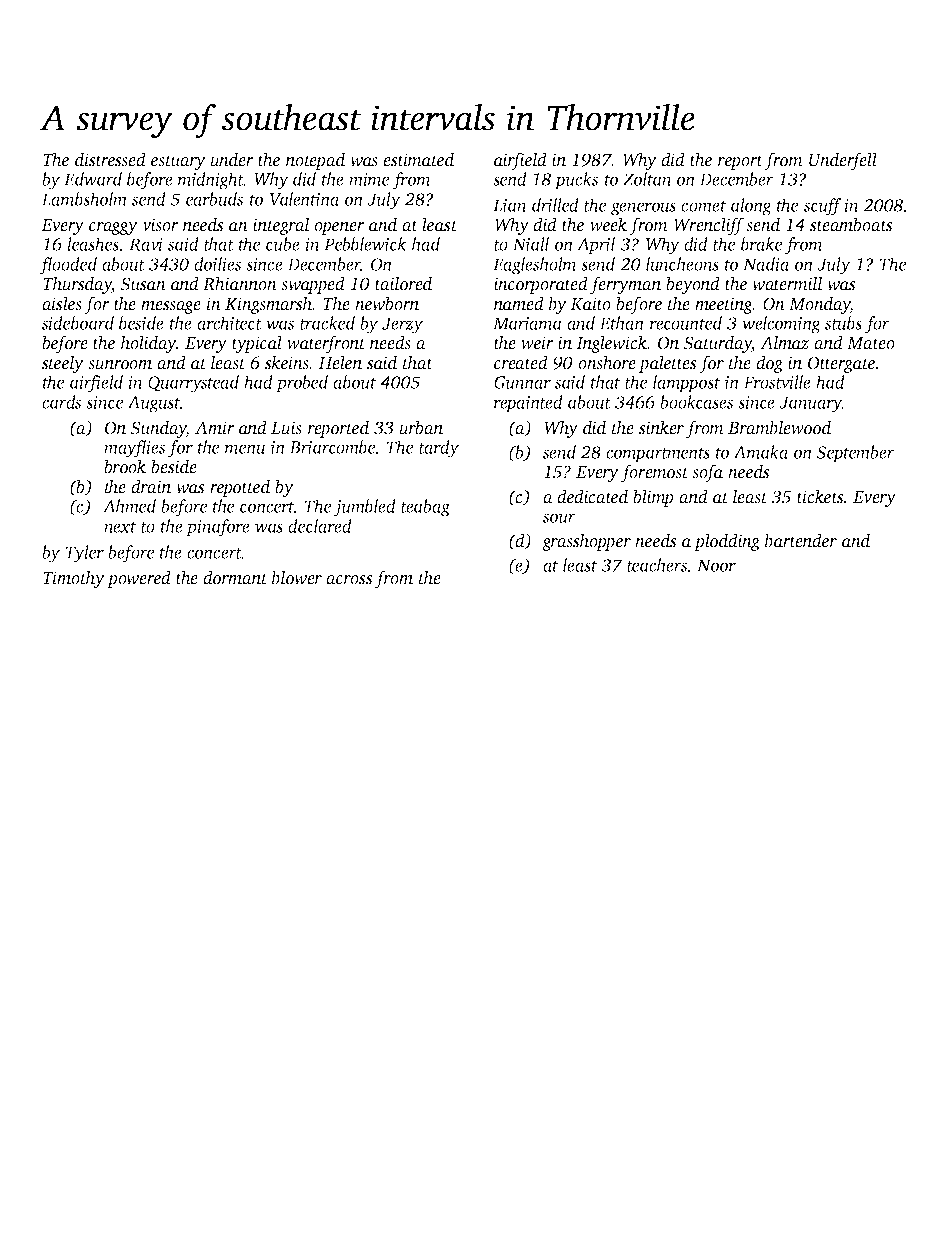  I want to click on urban, so click(421, 427).
